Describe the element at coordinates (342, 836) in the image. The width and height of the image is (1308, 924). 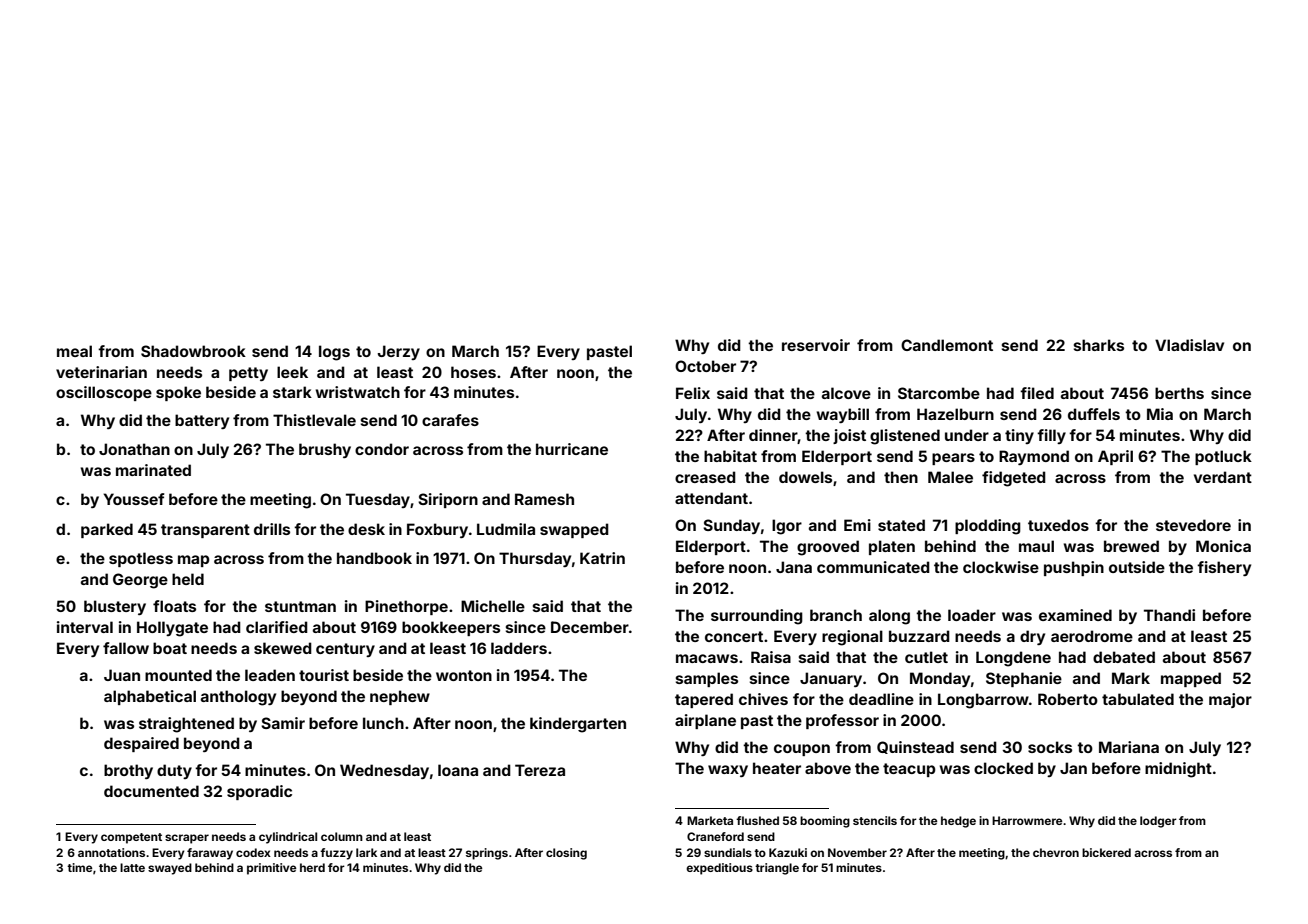
I see `column` at that location.
